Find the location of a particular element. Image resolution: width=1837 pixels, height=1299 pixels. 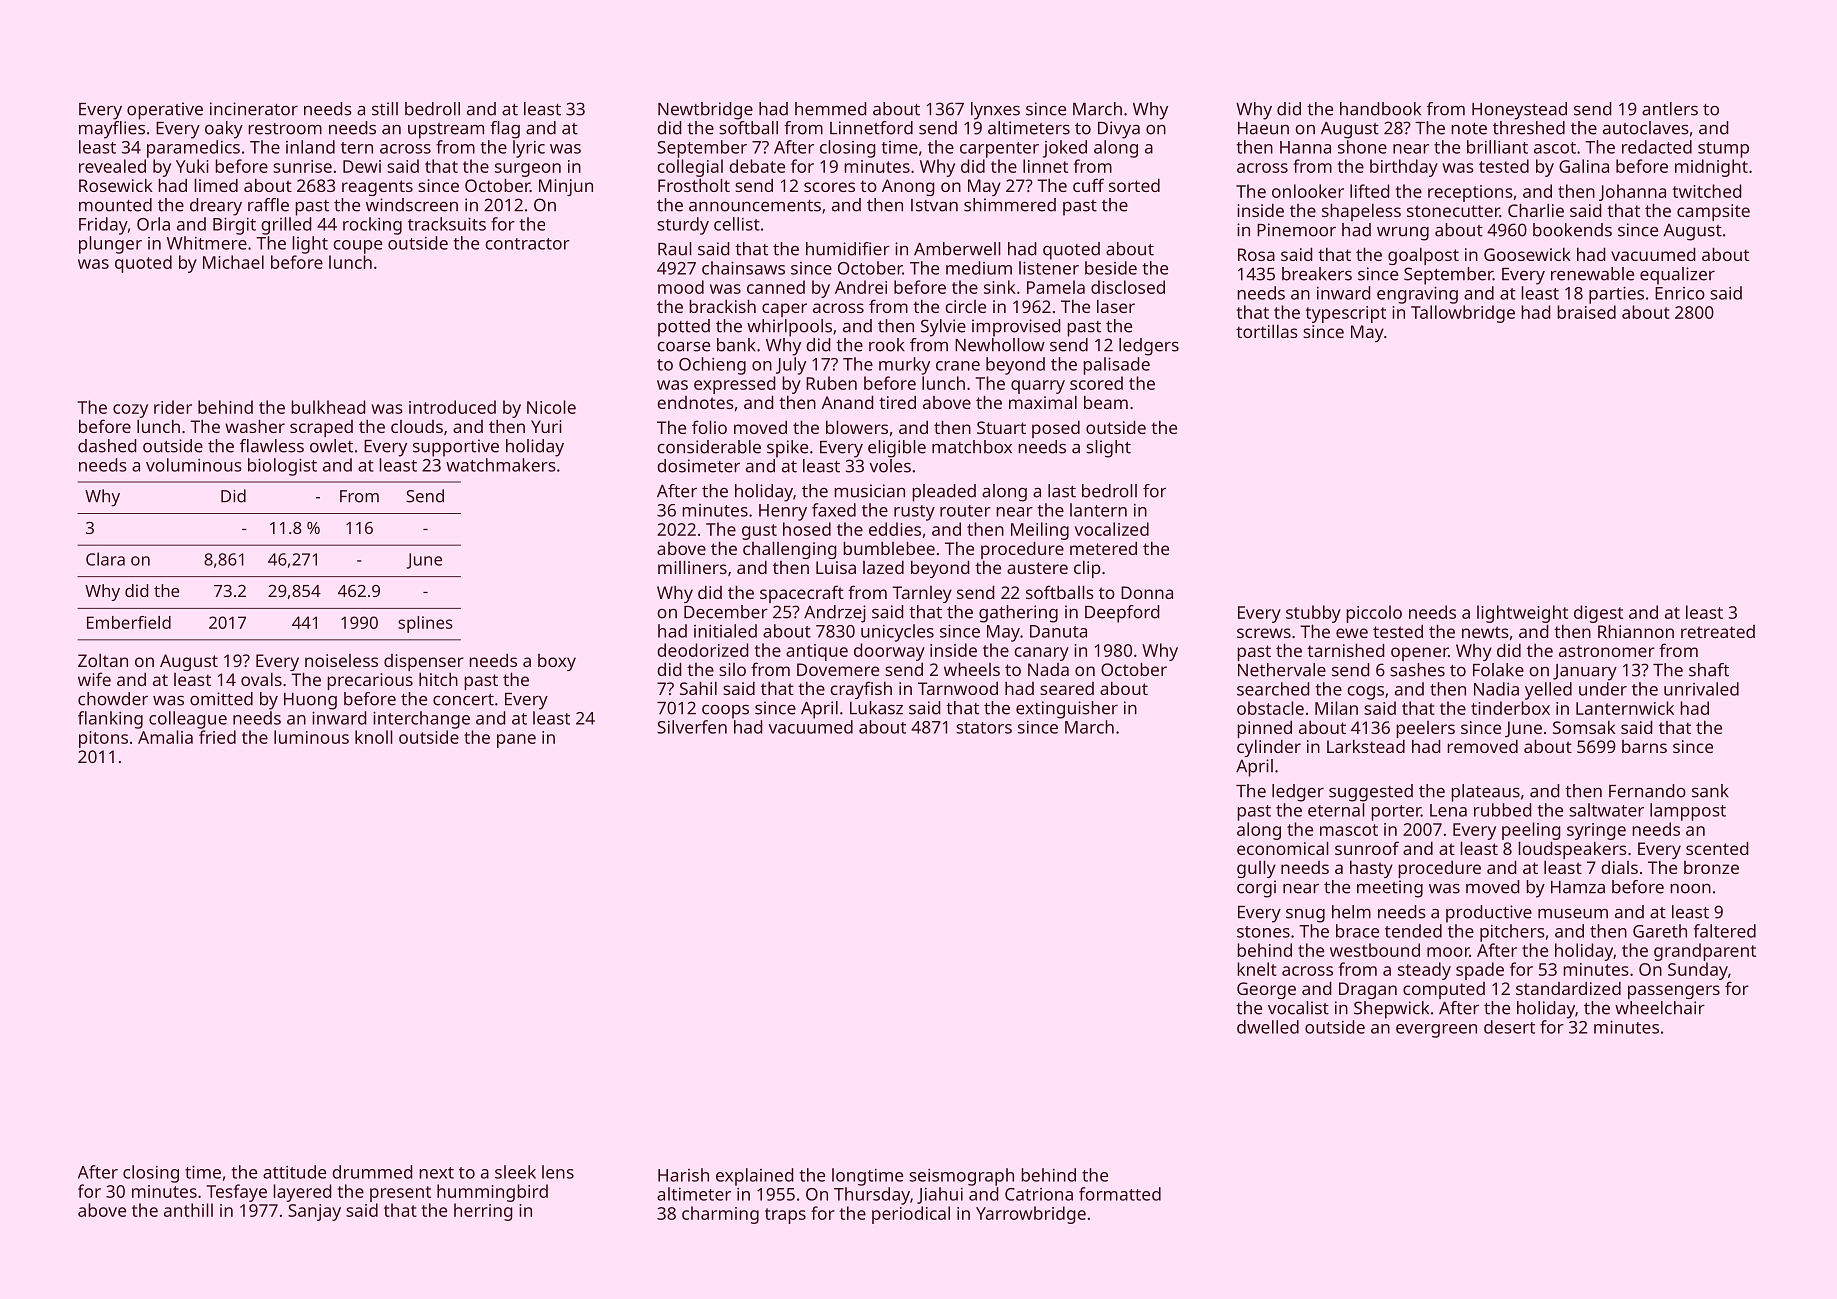

Honeystead is located at coordinates (1519, 111).
